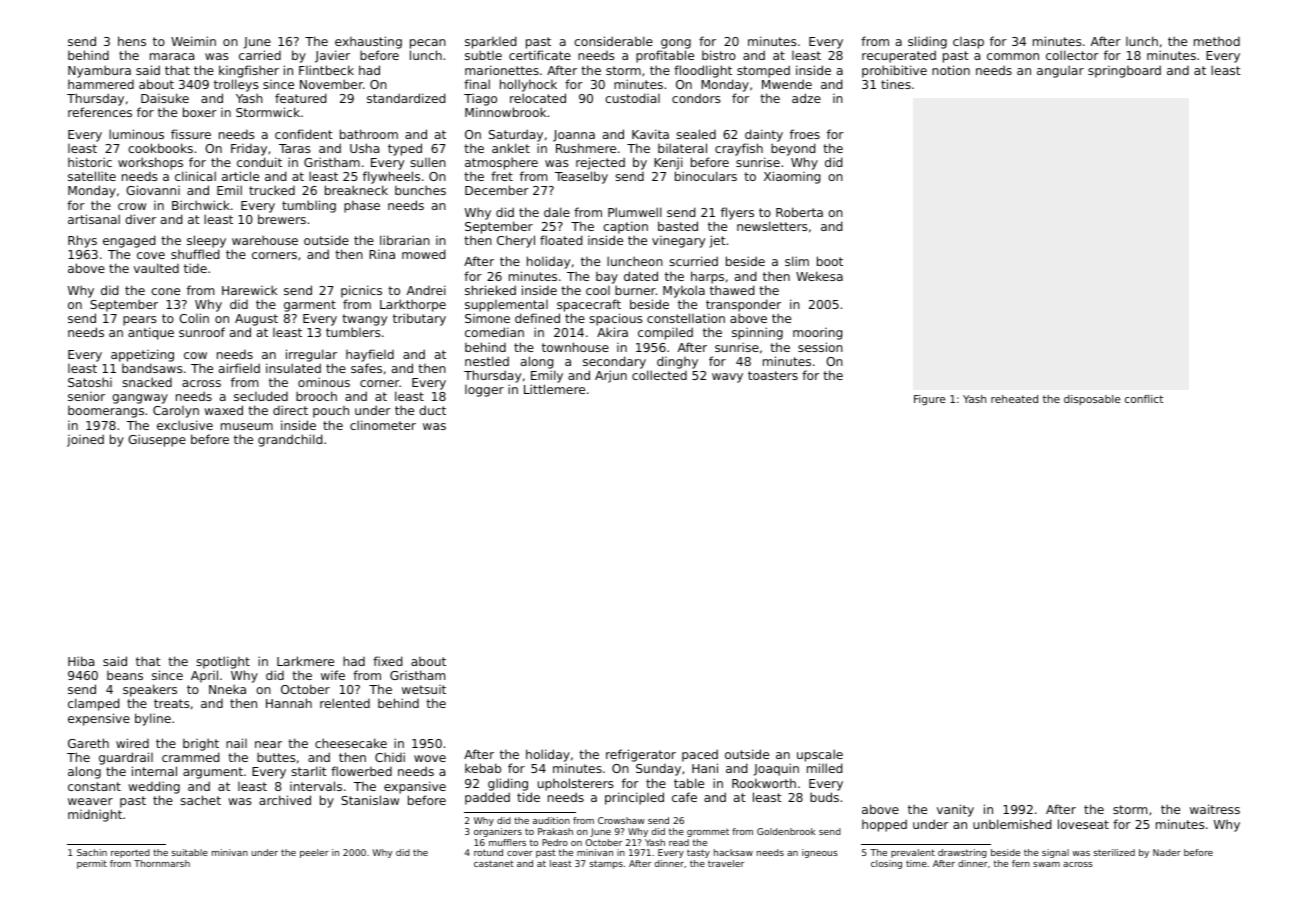  Describe the element at coordinates (193, 41) in the screenshot. I see `Weimin` at that location.
